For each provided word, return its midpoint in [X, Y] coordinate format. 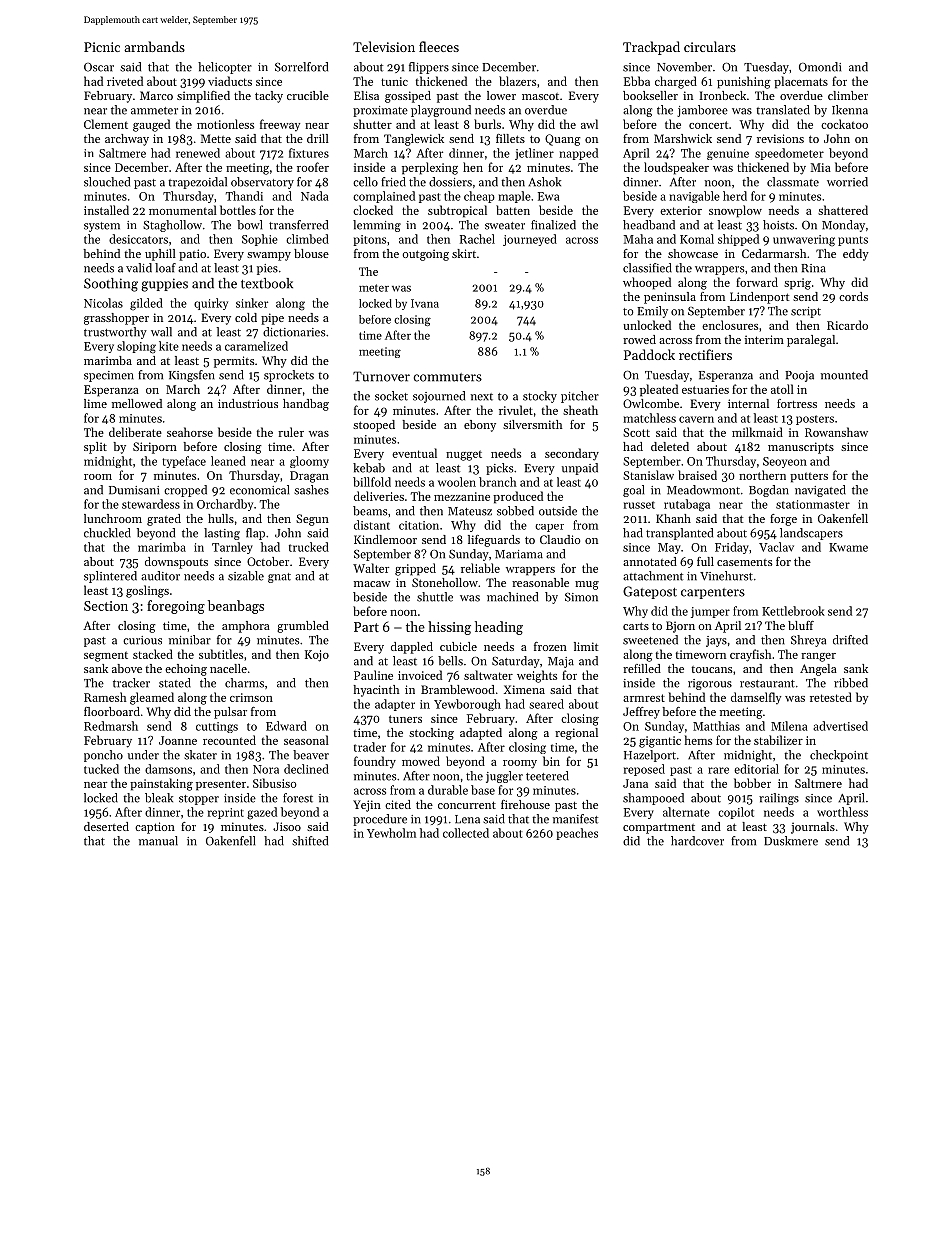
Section [106, 606]
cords [853, 296]
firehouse [525, 804]
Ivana [425, 303]
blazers [517, 81]
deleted [670, 446]
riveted [125, 81]
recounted [229, 740]
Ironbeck [722, 95]
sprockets [289, 376]
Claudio [560, 539]
